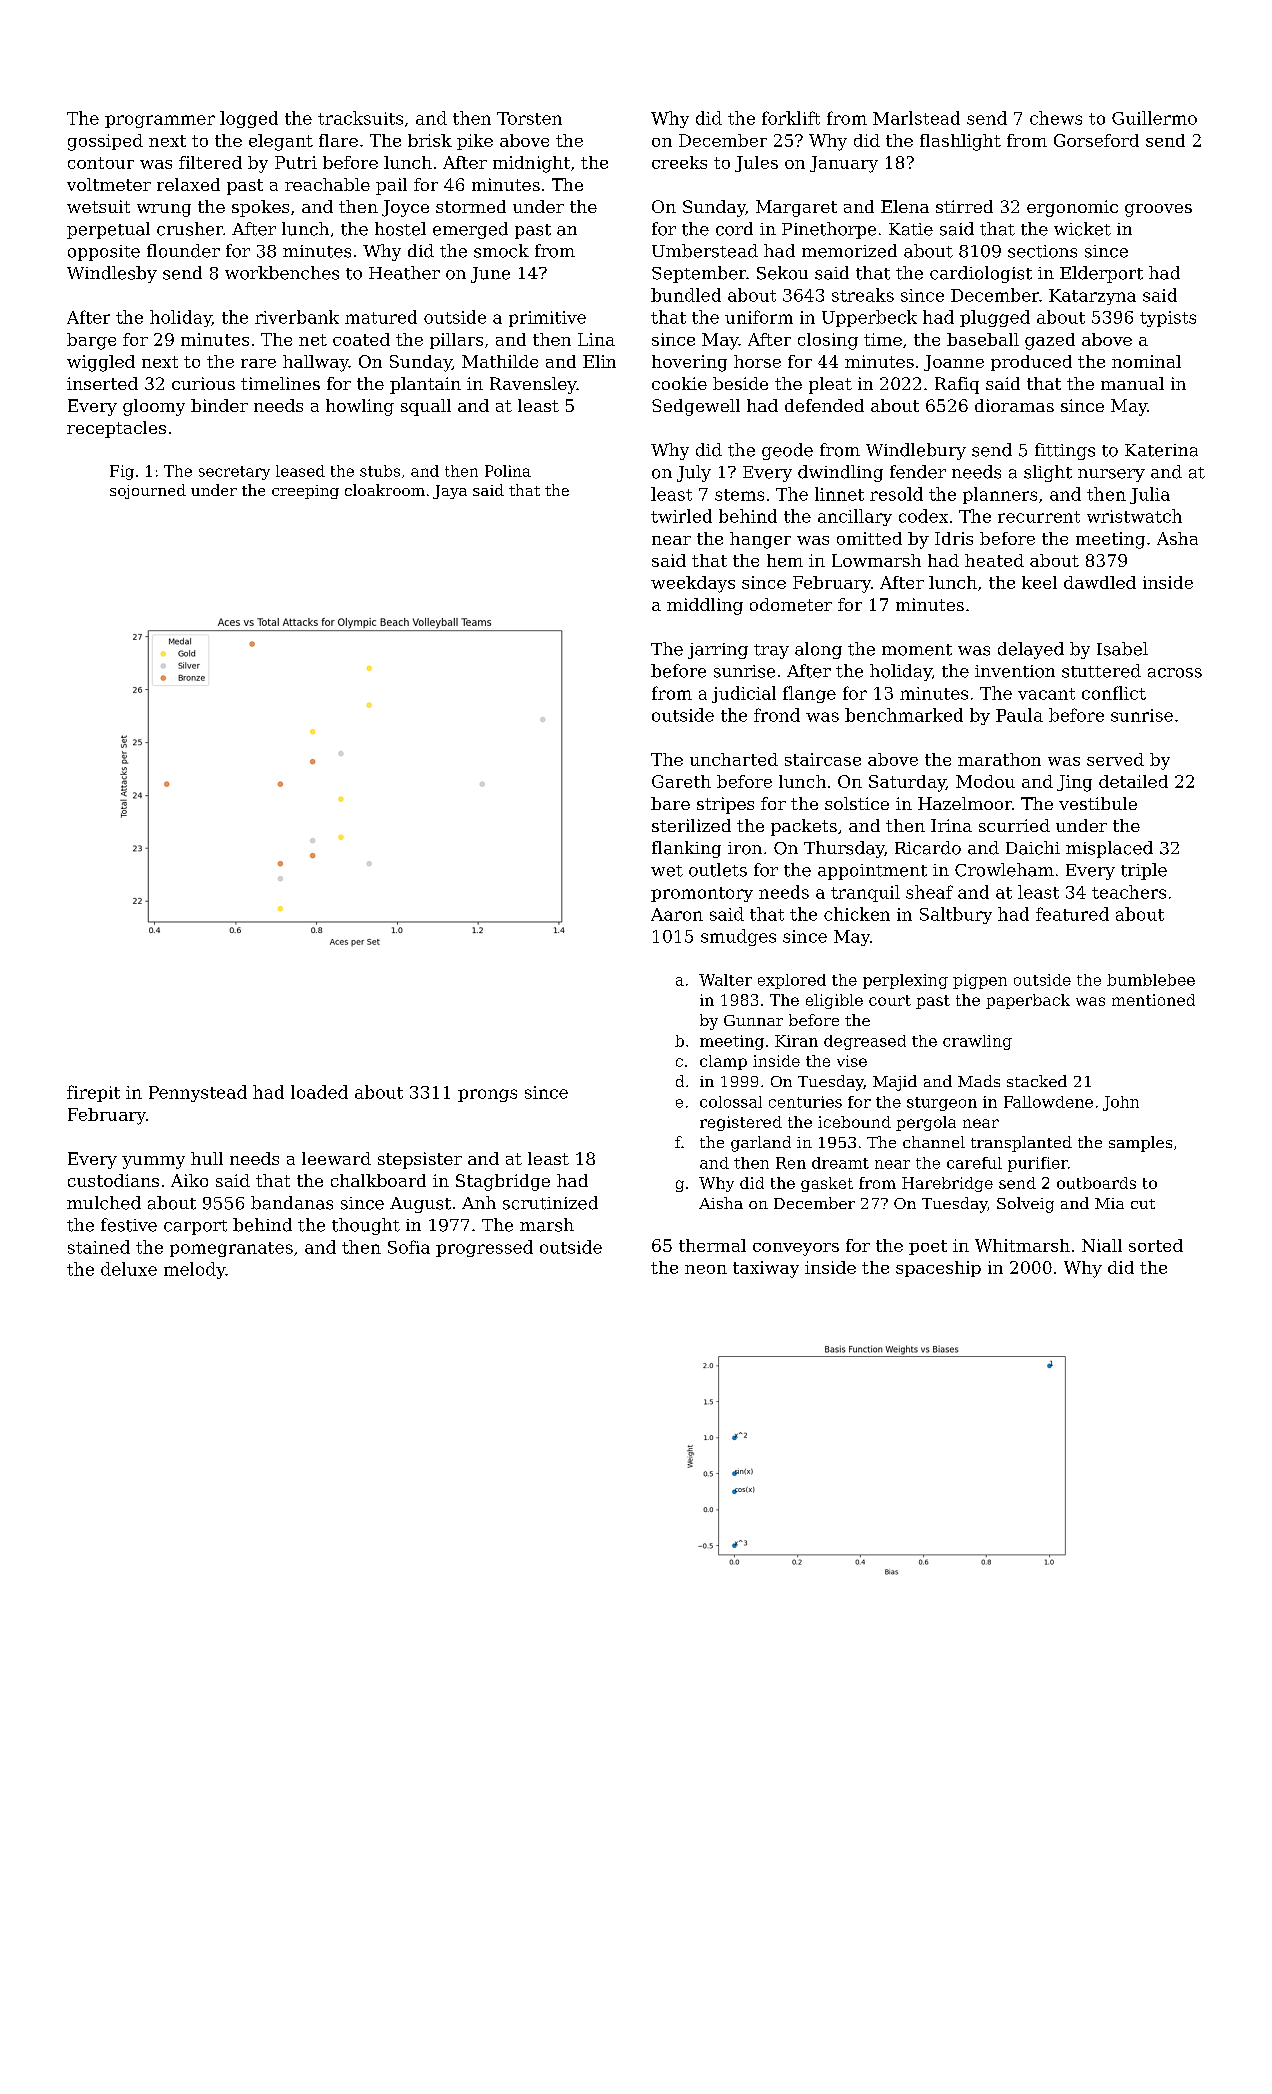 The height and width of the image is (2094, 1272). What do you see at coordinates (207, 1158) in the image?
I see `hull` at bounding box center [207, 1158].
